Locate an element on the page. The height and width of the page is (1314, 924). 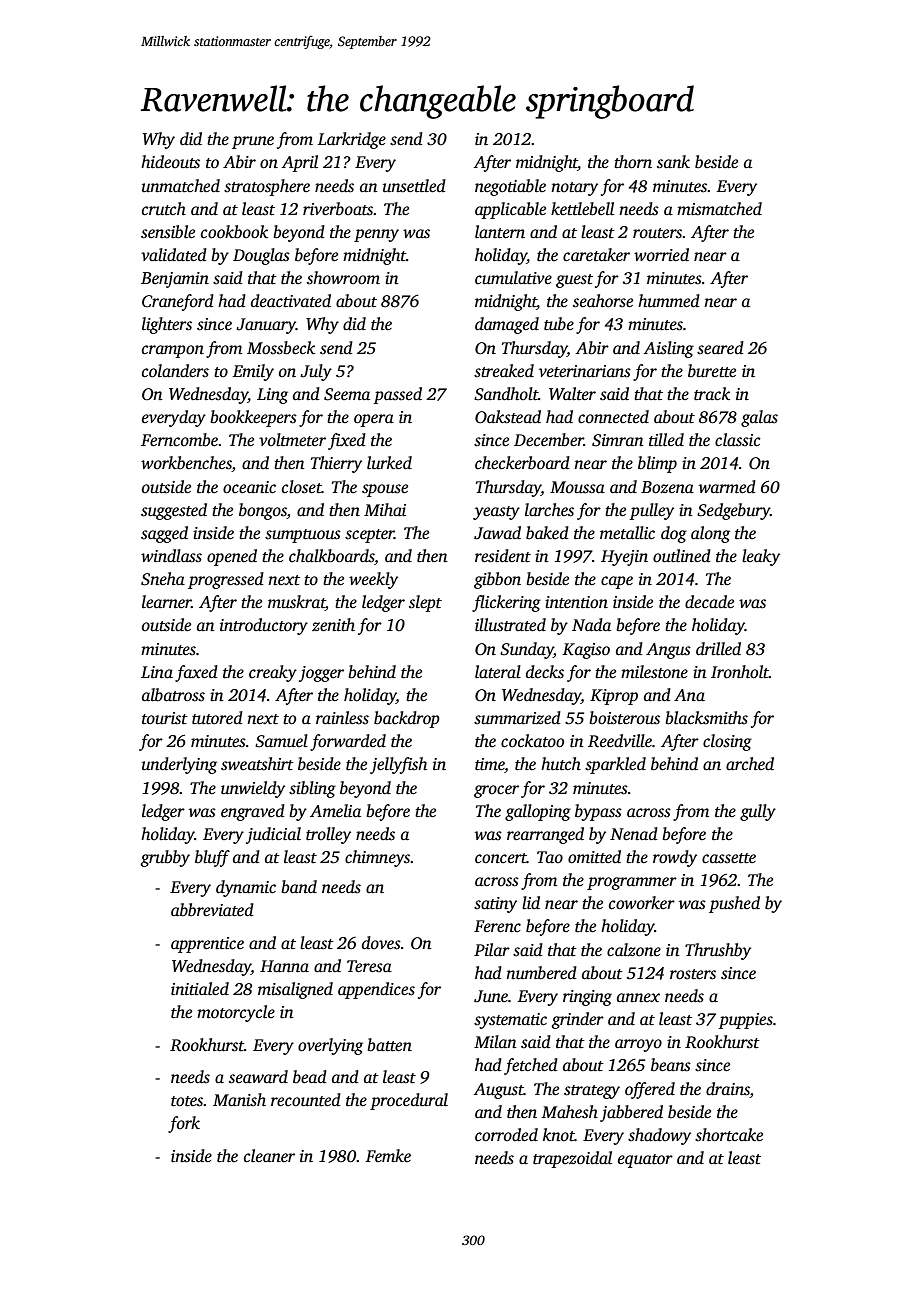
burette is located at coordinates (712, 371).
